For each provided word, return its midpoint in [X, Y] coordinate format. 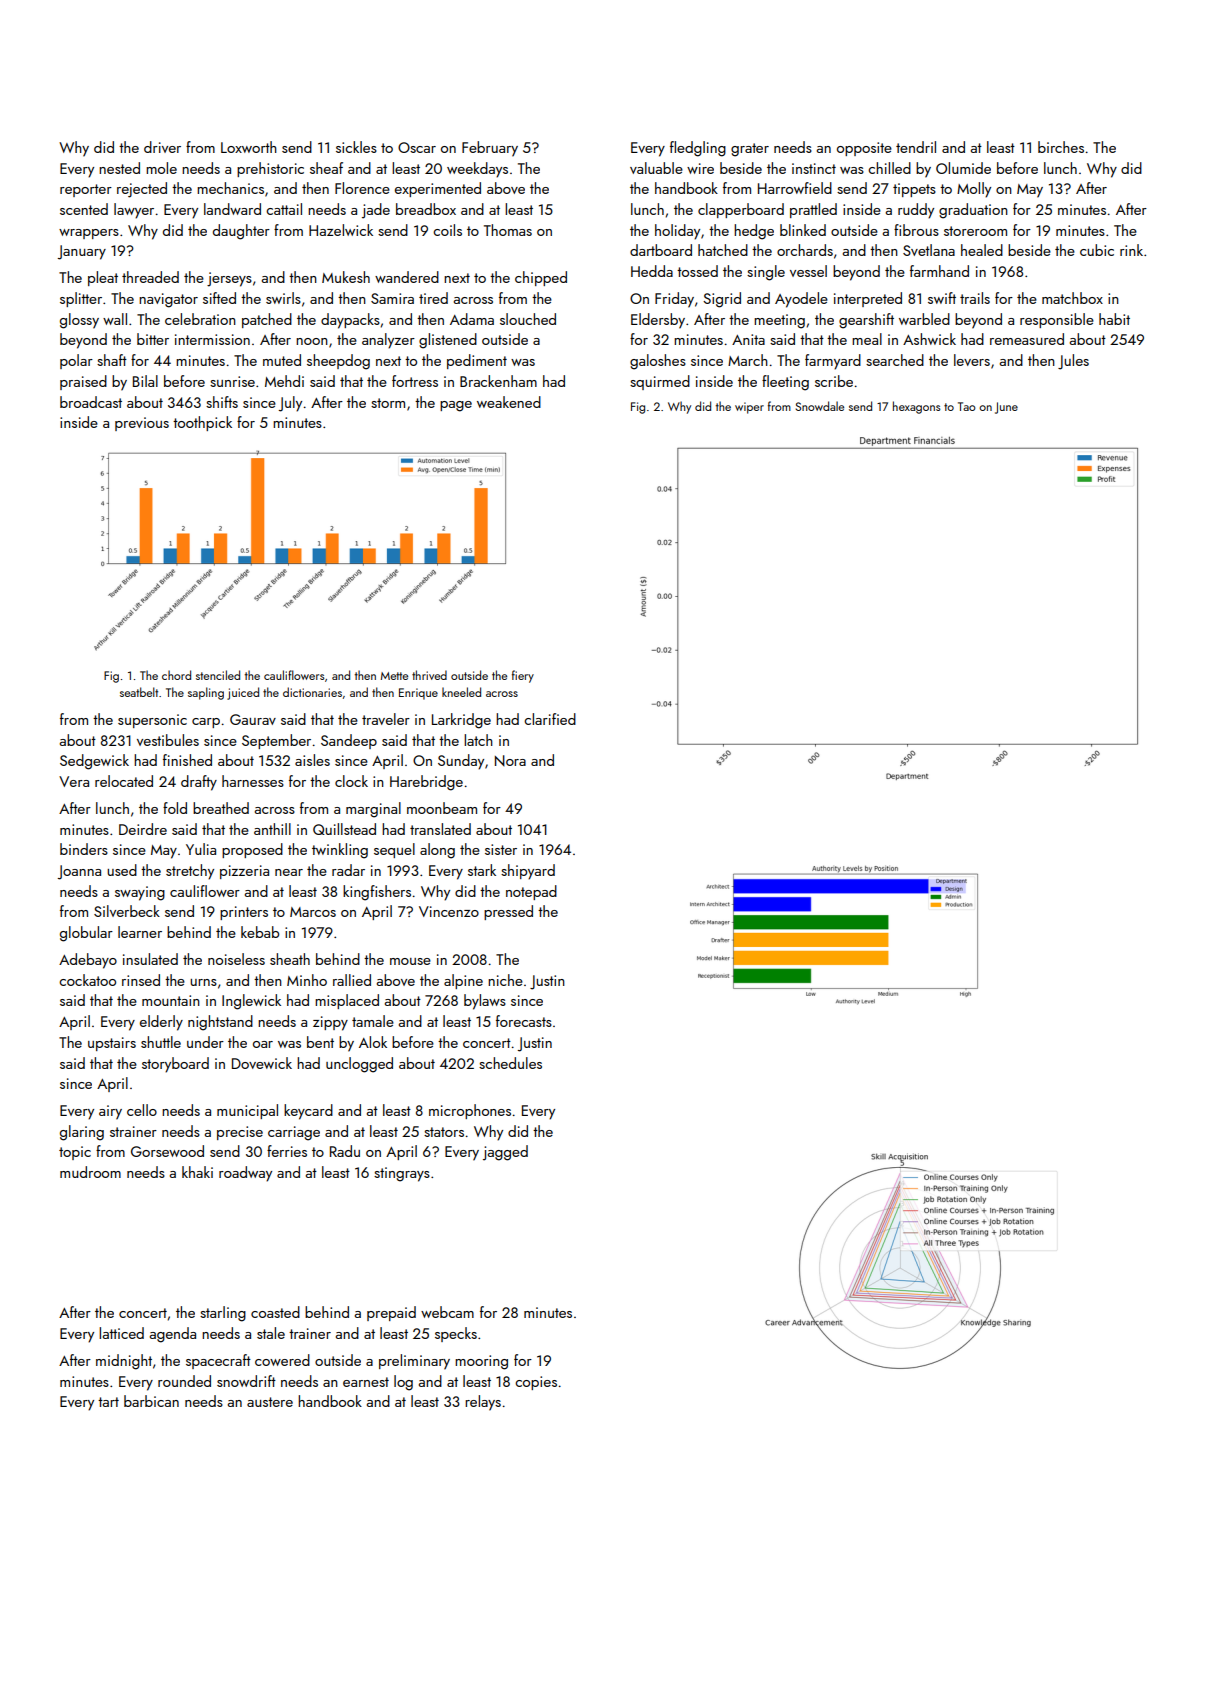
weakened [509, 402]
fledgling [698, 149]
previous [142, 424]
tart [108, 1402]
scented [84, 209]
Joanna [79, 872]
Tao [967, 406]
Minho [307, 980]
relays [483, 1403]
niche [505, 980]
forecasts [524, 1021]
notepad [531, 892]
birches [1061, 147]
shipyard [528, 872]
